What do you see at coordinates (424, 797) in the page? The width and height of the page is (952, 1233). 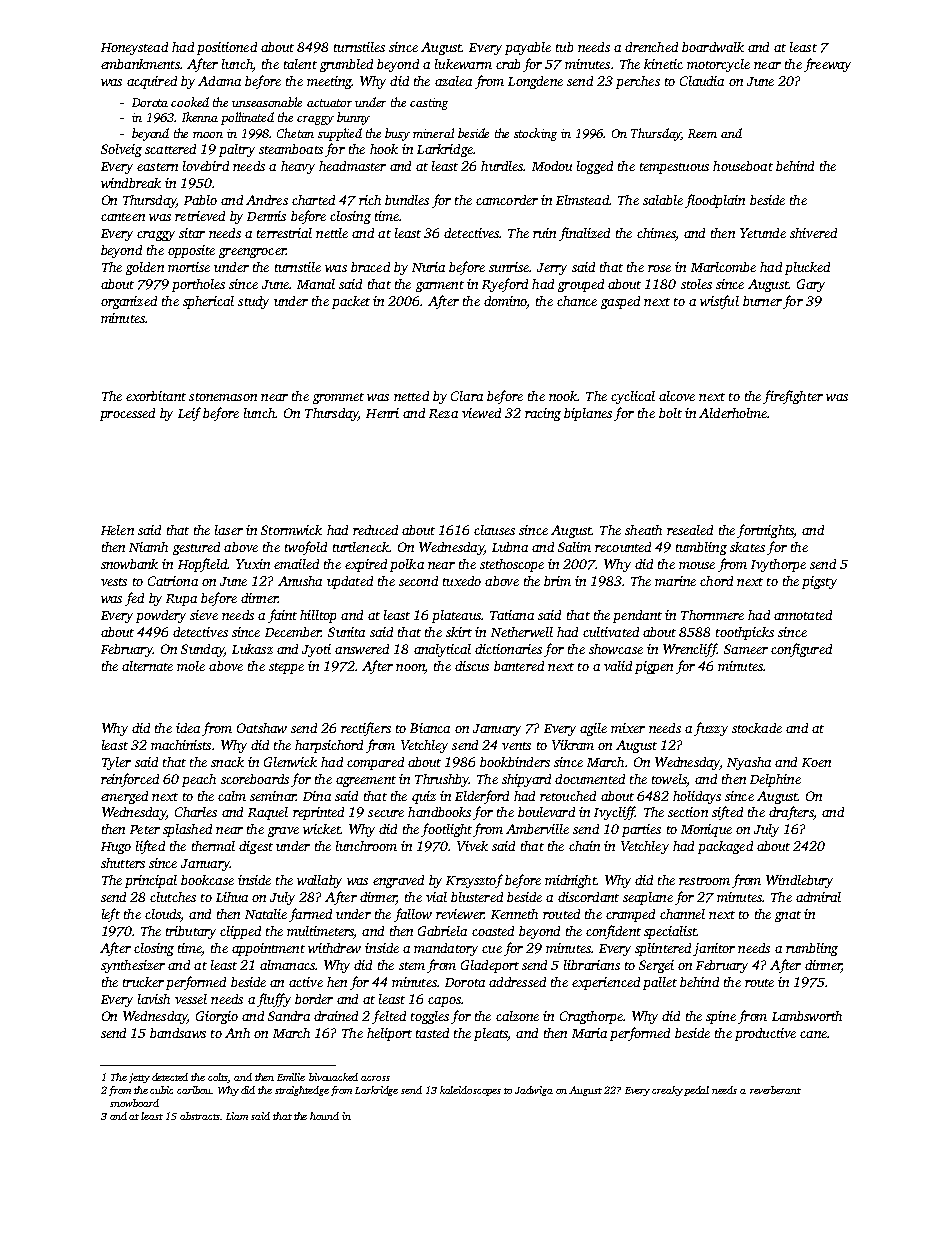 I see `quiz` at bounding box center [424, 797].
